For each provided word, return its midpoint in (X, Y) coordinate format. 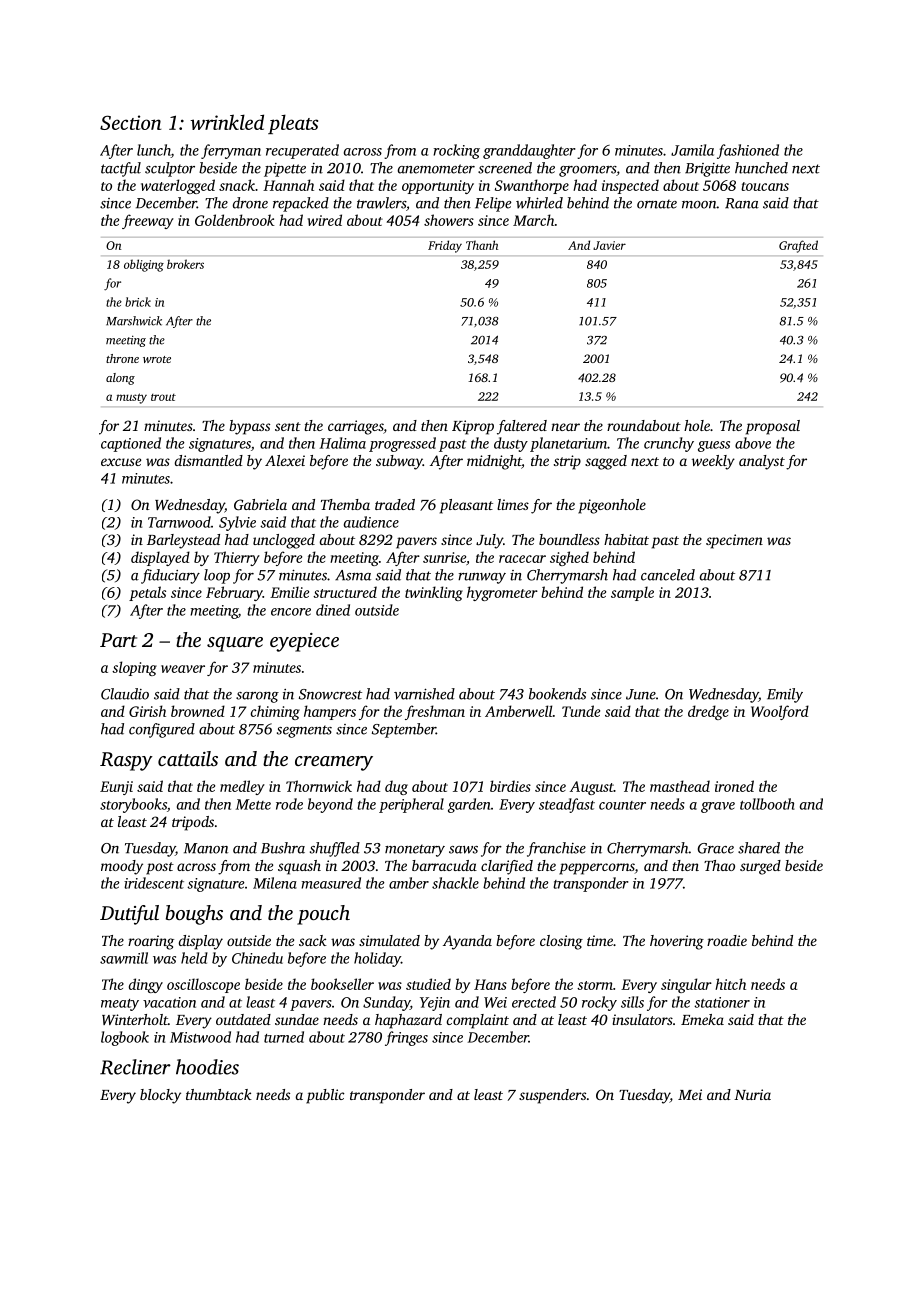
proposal (773, 427)
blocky (160, 1096)
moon (699, 205)
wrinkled (227, 122)
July (489, 541)
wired (325, 220)
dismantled (209, 460)
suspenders (552, 1096)
